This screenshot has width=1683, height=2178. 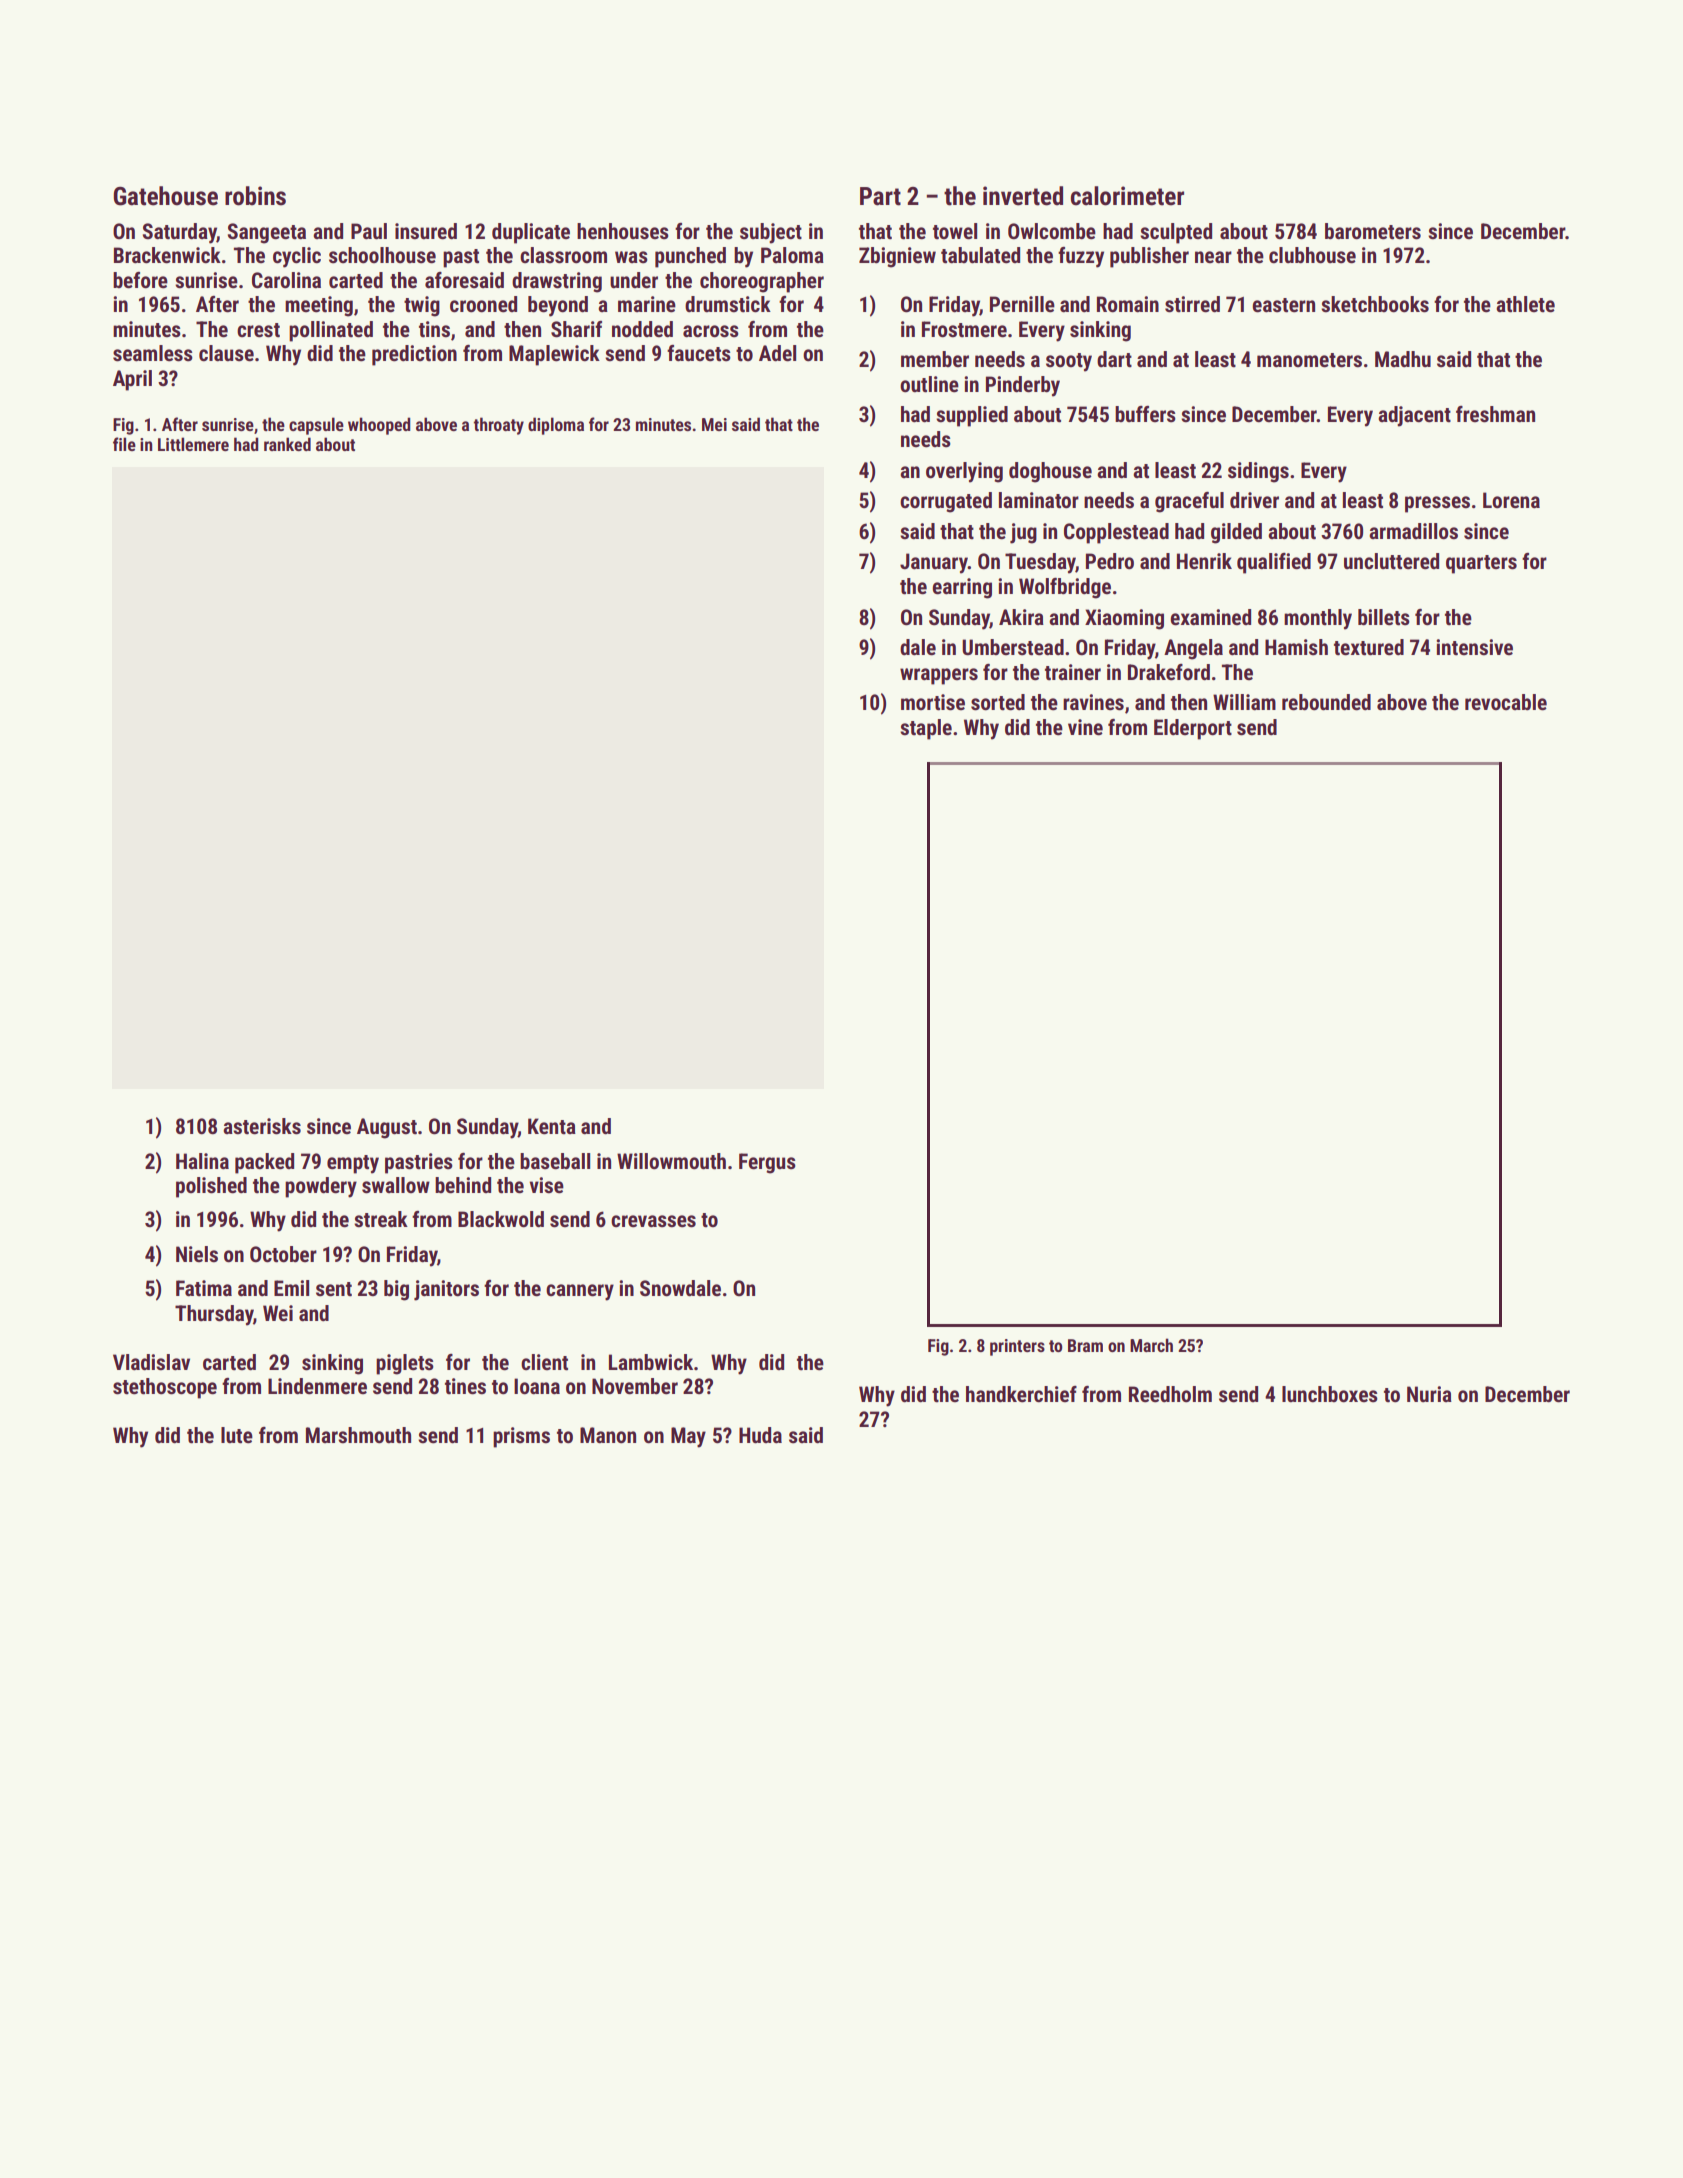 I want to click on asterisks, so click(x=262, y=1126).
